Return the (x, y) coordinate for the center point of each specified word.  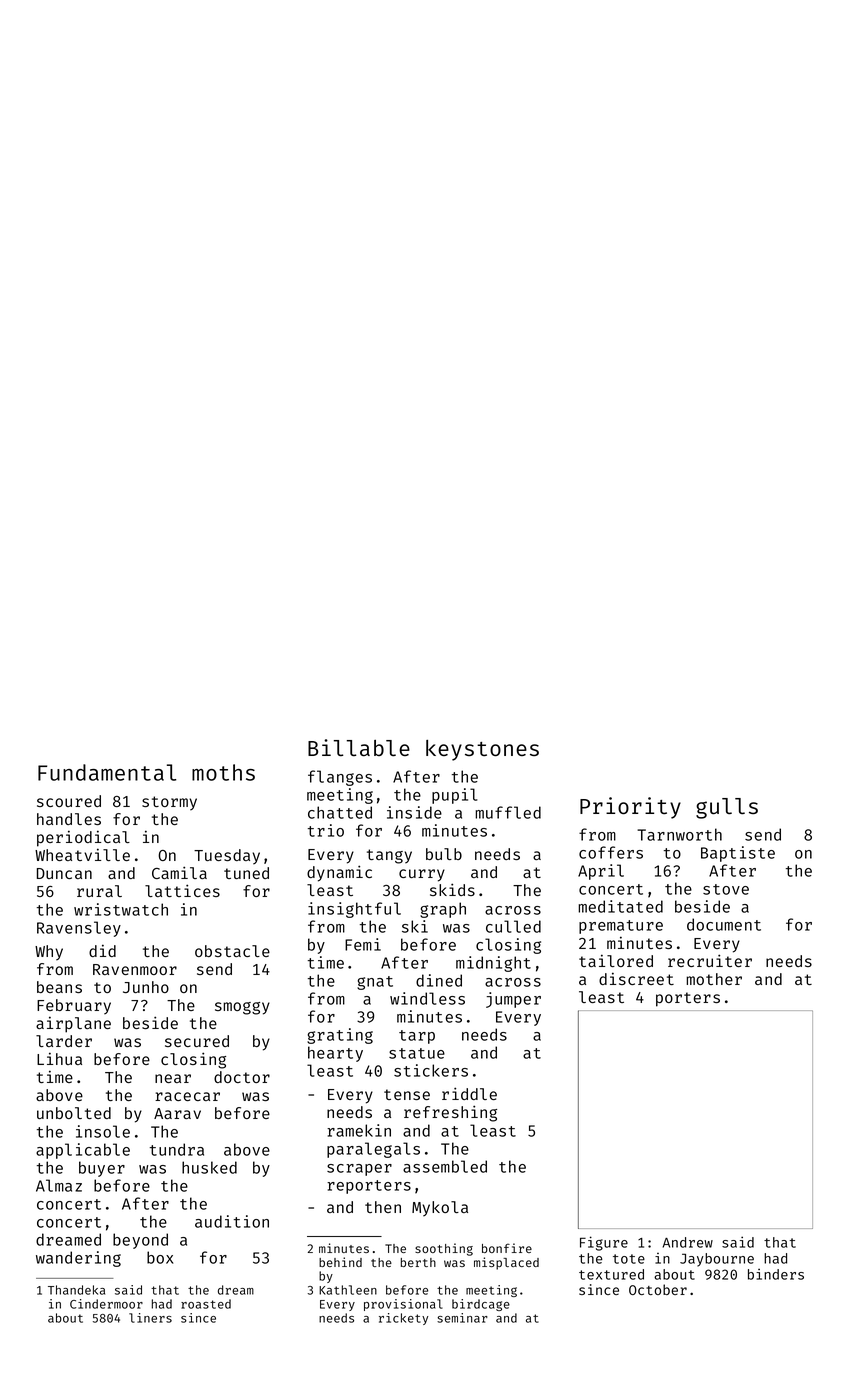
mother (714, 979)
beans (59, 987)
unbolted (74, 1113)
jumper (513, 1000)
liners (150, 1318)
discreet (636, 978)
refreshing (450, 1113)
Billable (359, 748)
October (658, 1289)
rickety (403, 1319)
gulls (727, 808)
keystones (482, 750)
